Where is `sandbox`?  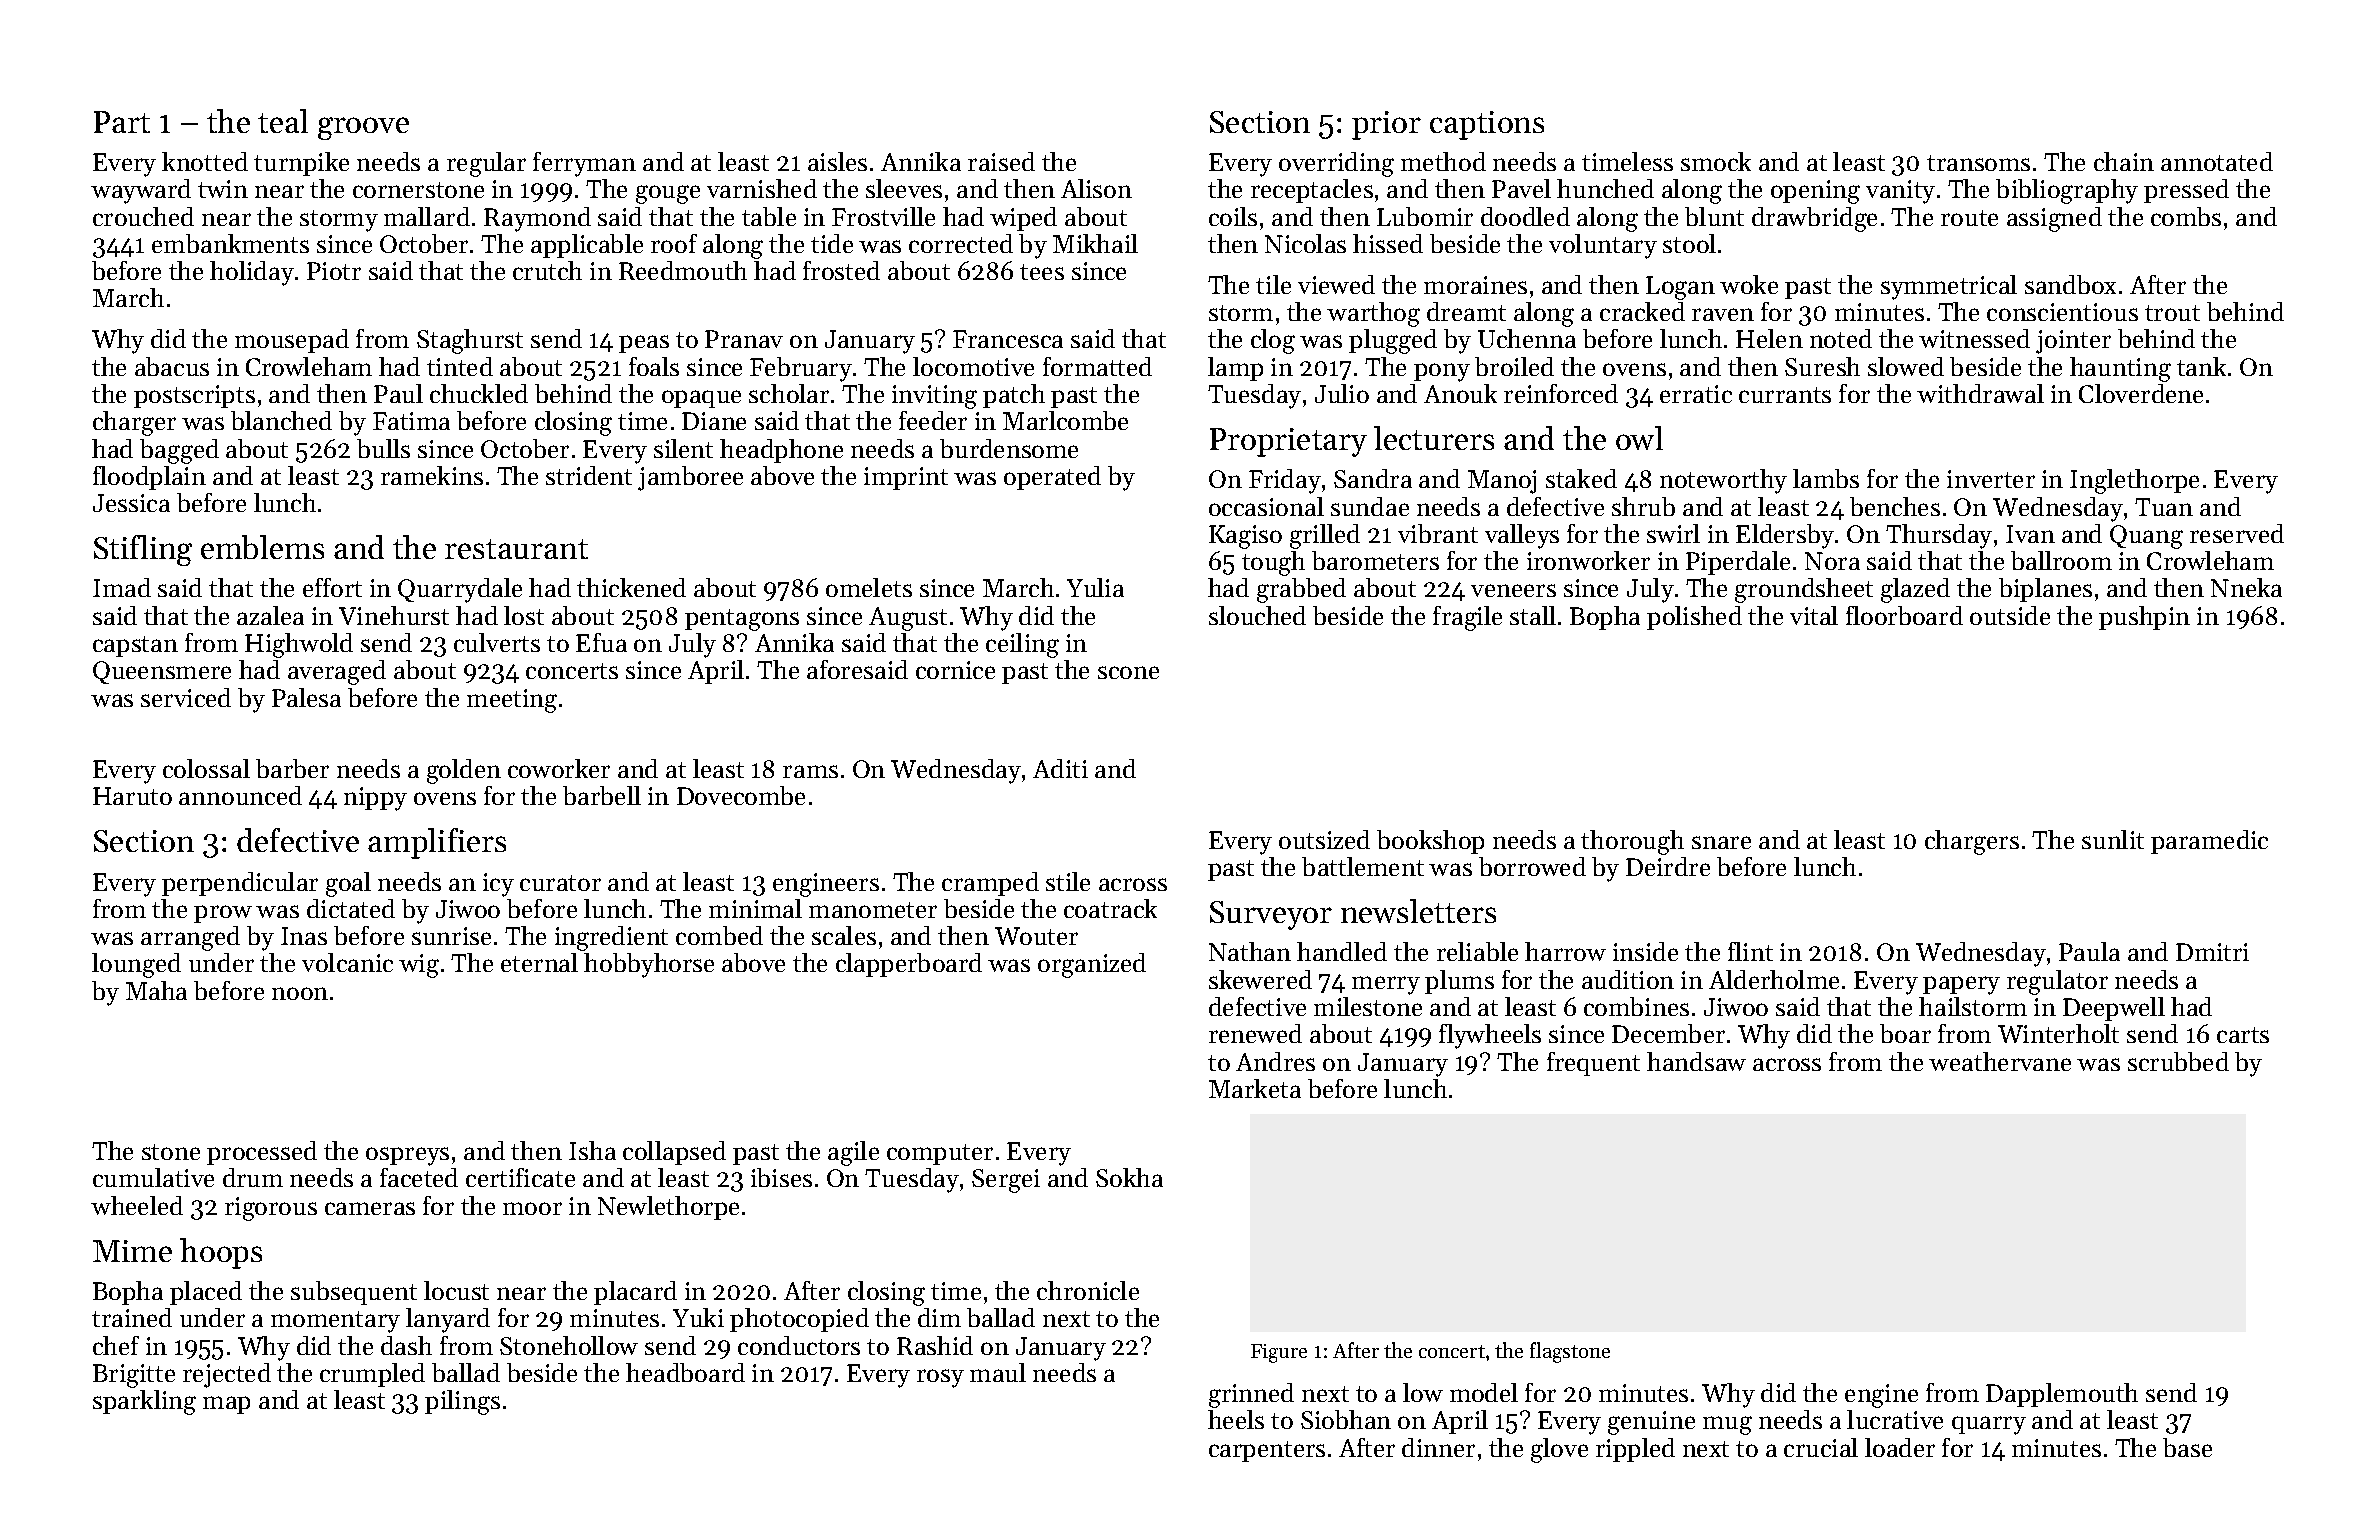
sandbox is located at coordinates (2070, 284).
